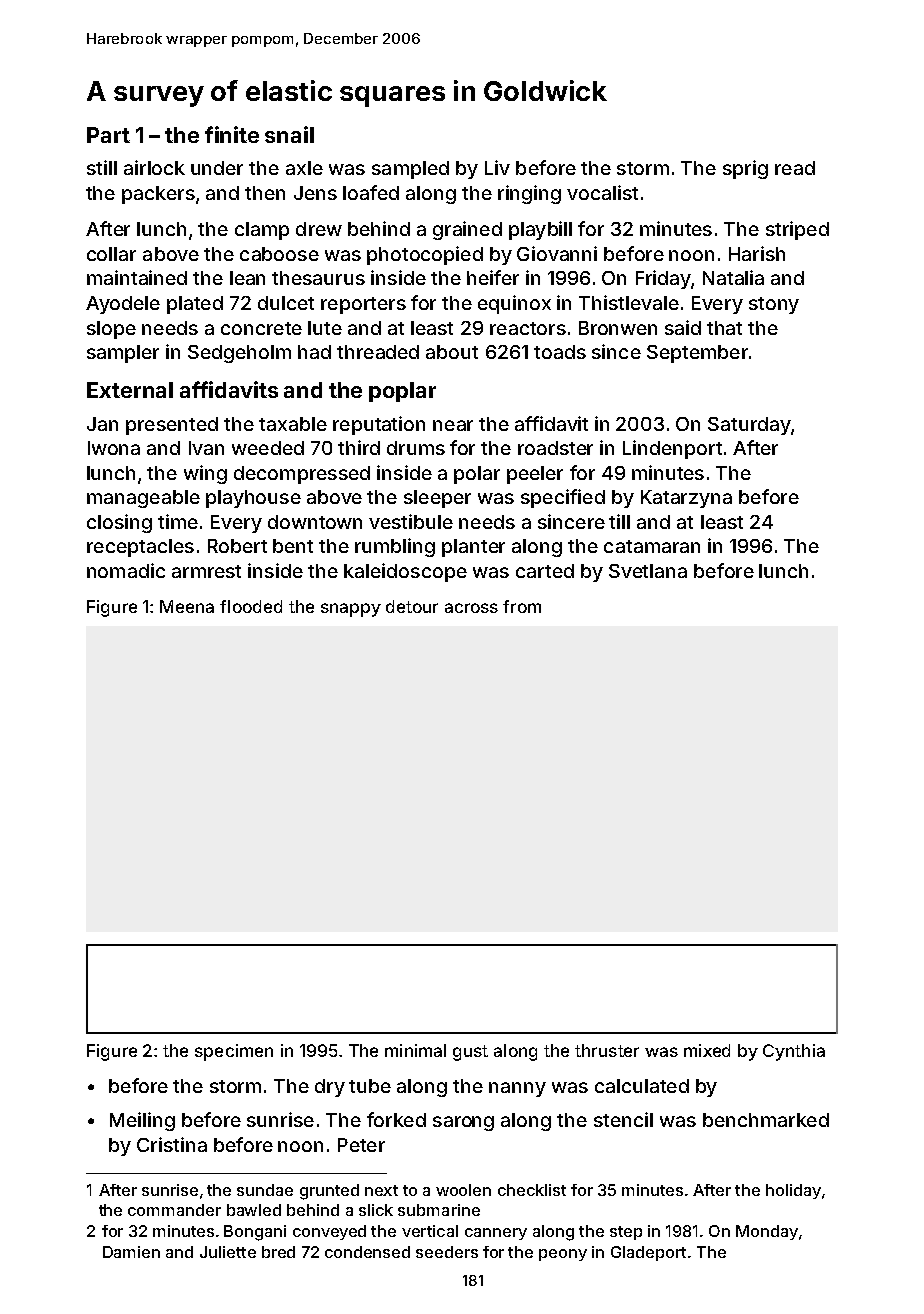  Describe the element at coordinates (473, 548) in the document. I see `planter` at that location.
